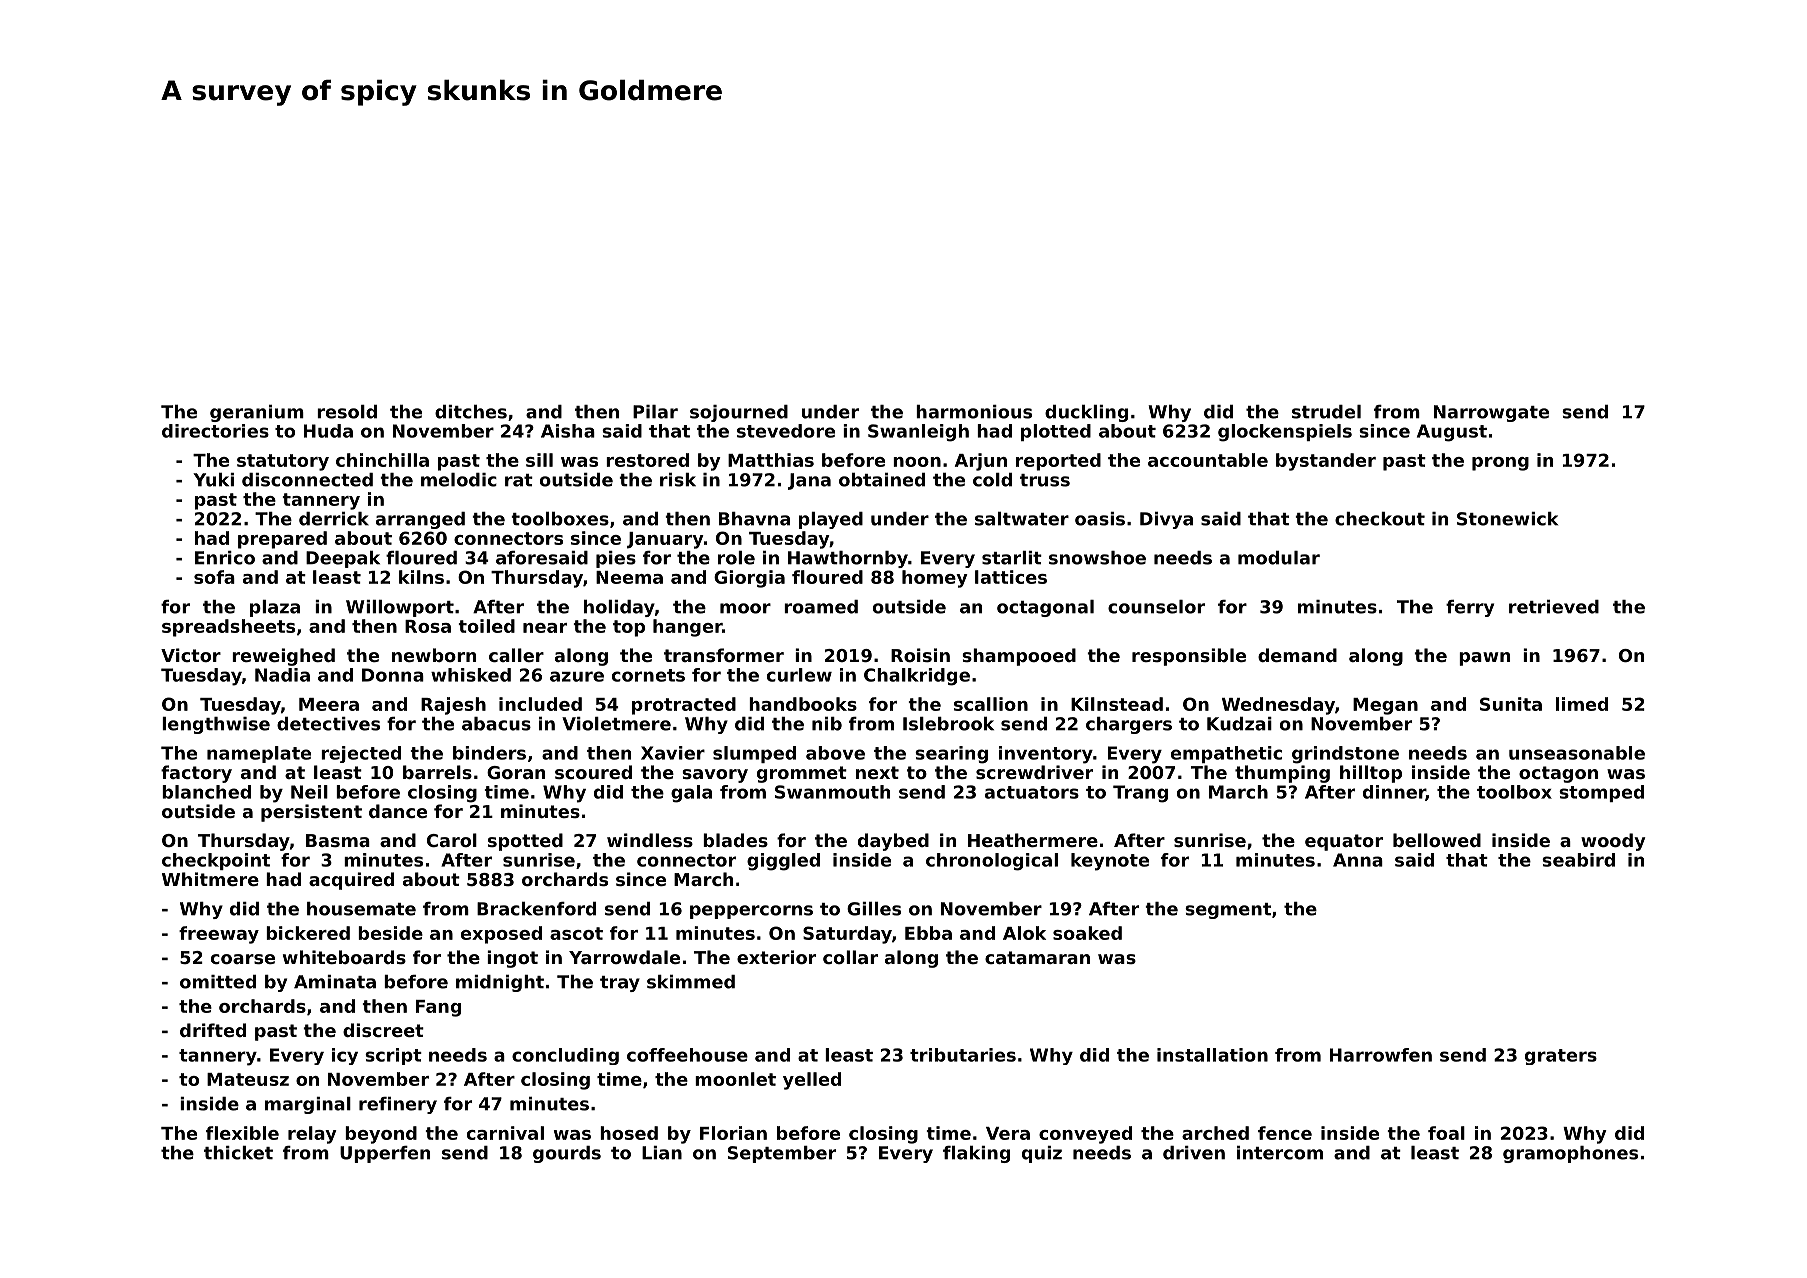  I want to click on Anna, so click(1358, 860).
